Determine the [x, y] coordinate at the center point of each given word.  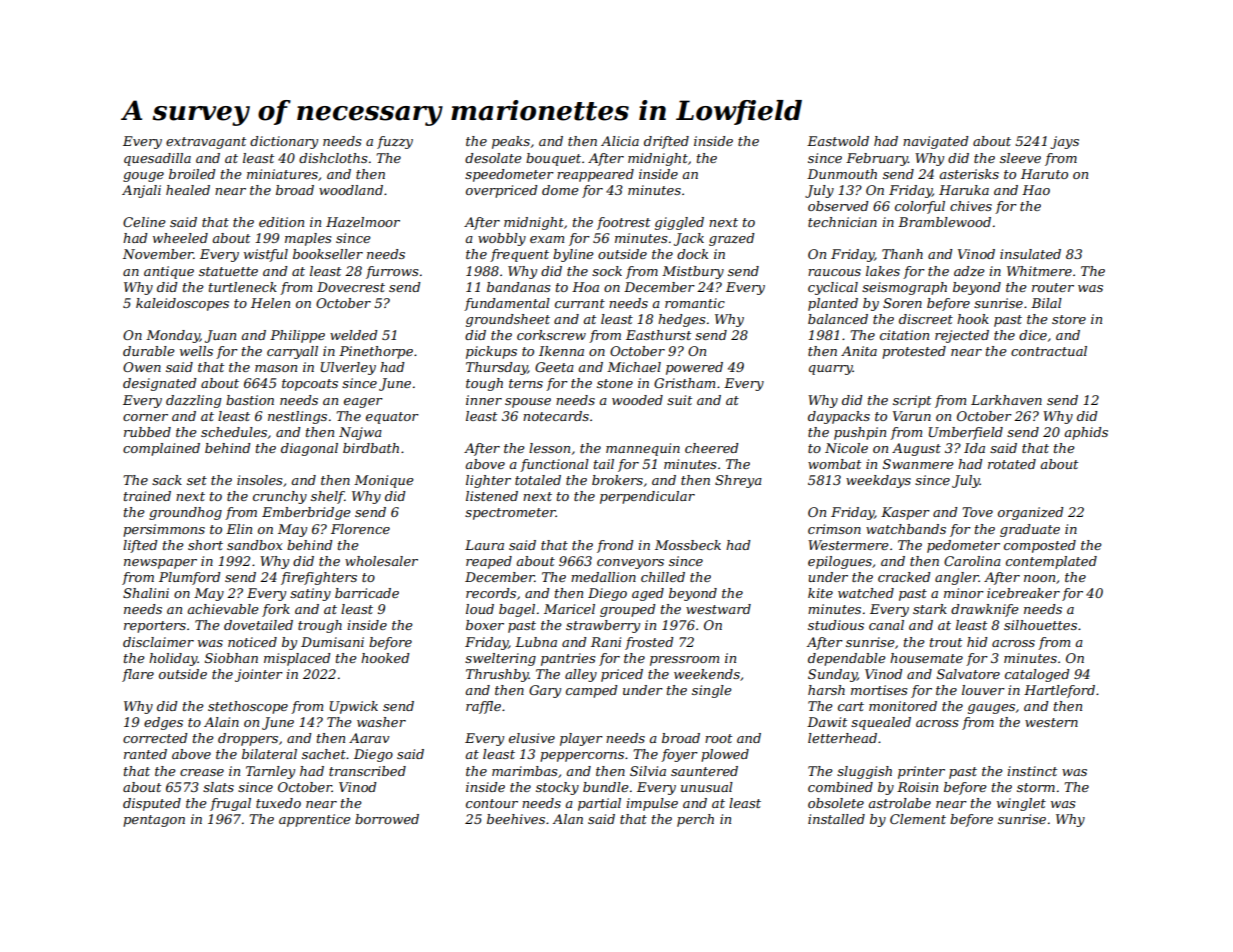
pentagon [154, 821]
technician [842, 222]
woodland [351, 190]
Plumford [190, 578]
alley [581, 675]
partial [599, 804]
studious [836, 625]
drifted [666, 142]
